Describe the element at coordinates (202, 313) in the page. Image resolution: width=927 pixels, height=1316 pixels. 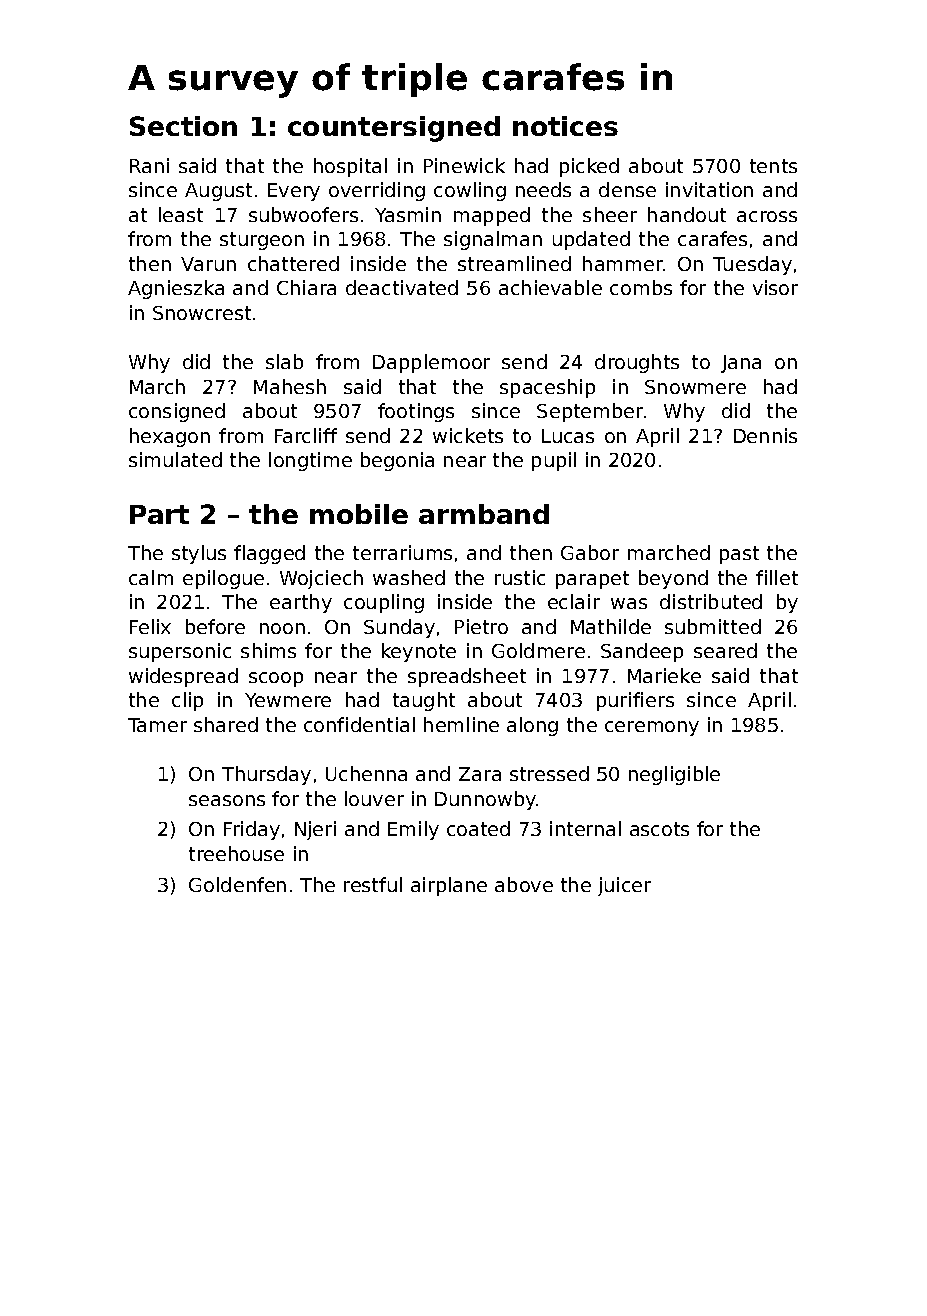
I see `Snowcrest` at that location.
